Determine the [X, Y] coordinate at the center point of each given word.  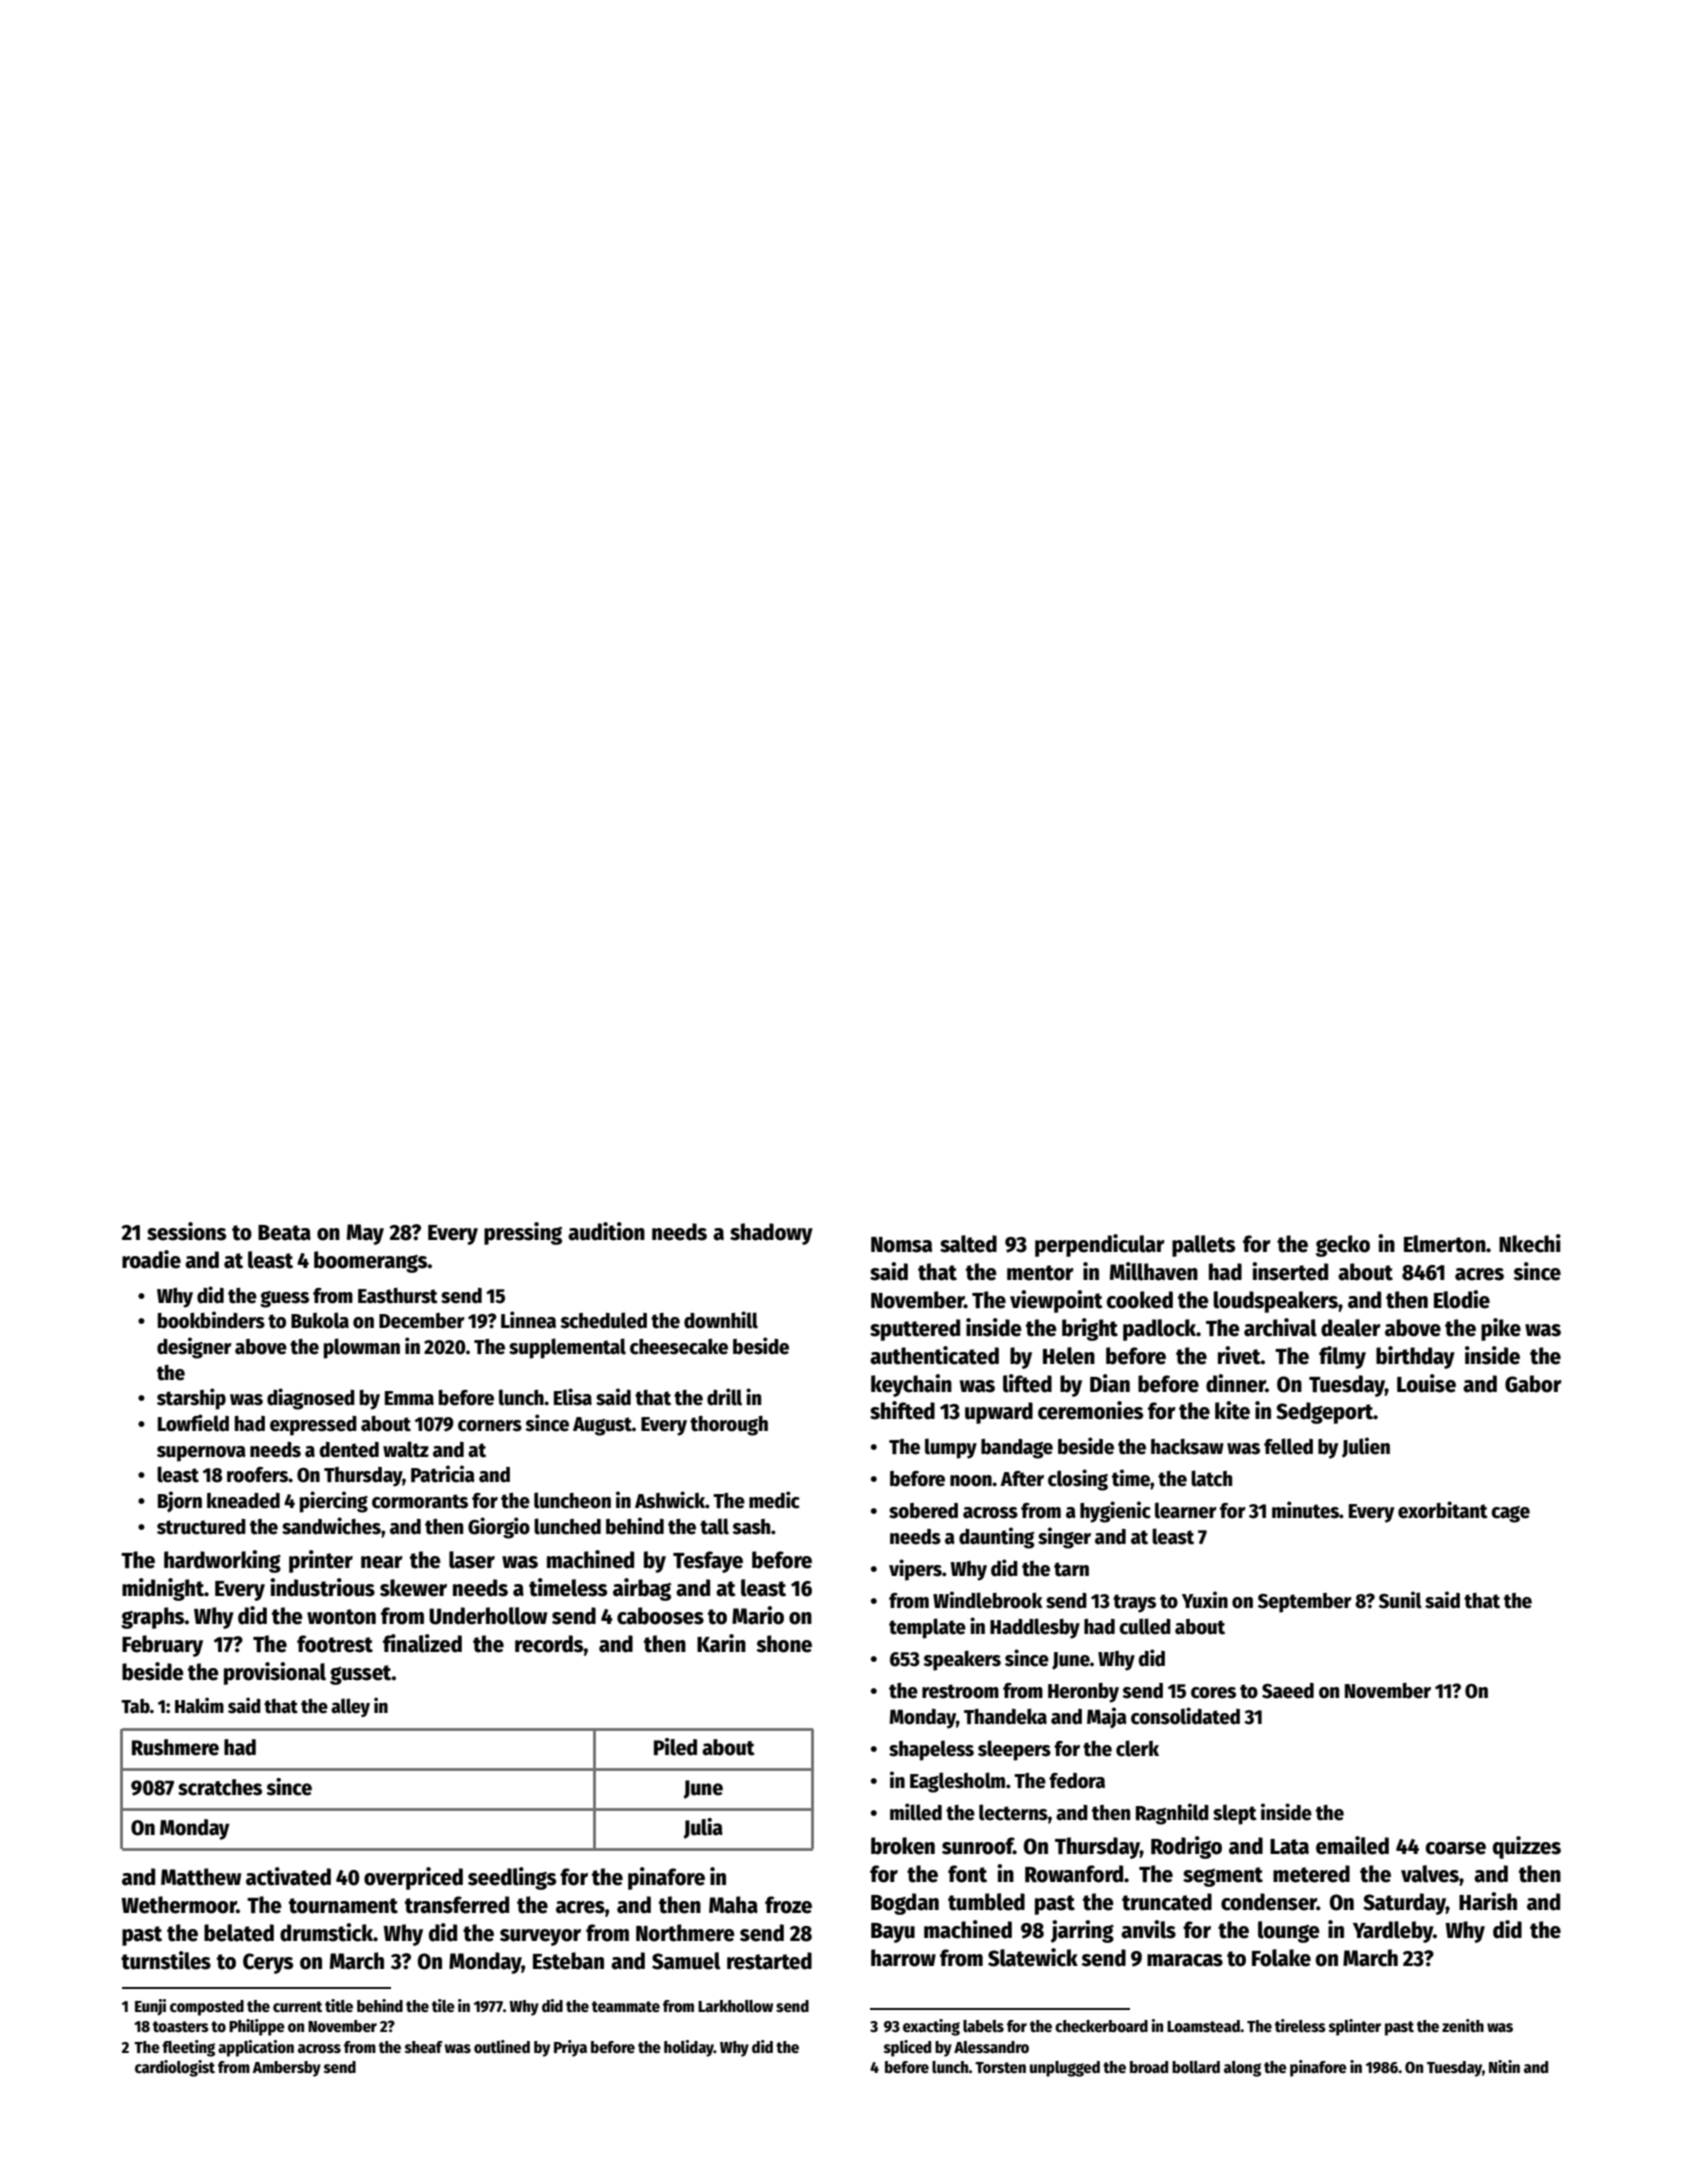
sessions [186, 1231]
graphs [153, 1618]
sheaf [424, 2047]
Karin [721, 1643]
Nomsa [901, 1245]
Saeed [1288, 1691]
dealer [1351, 1328]
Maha [733, 1905]
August [602, 1426]
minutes [1305, 1510]
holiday [689, 2048]
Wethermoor [179, 1905]
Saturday [1404, 1904]
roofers [258, 1475]
